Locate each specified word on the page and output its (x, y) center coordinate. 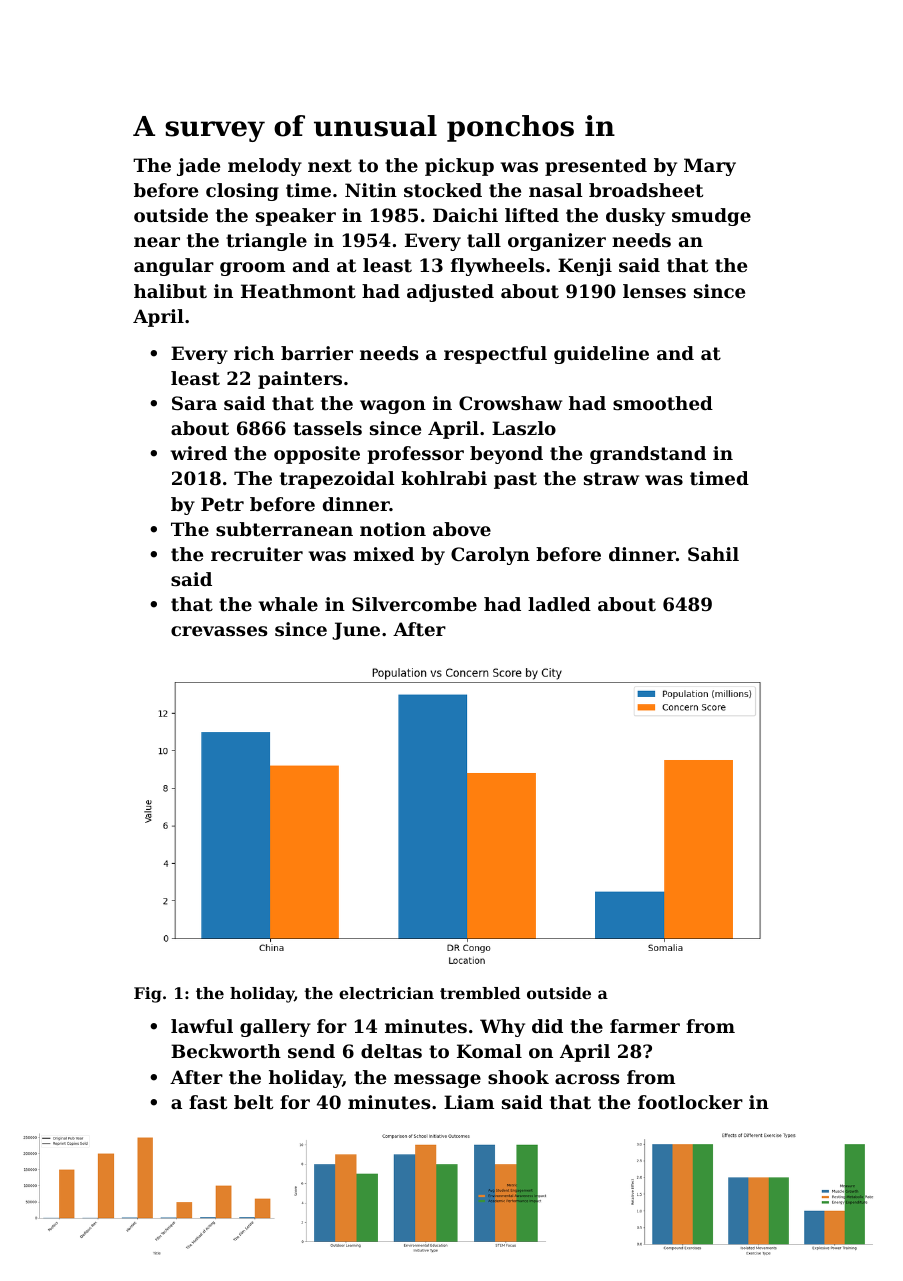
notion (393, 529)
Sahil (713, 554)
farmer (645, 1026)
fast (208, 1102)
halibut (170, 291)
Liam (469, 1102)
